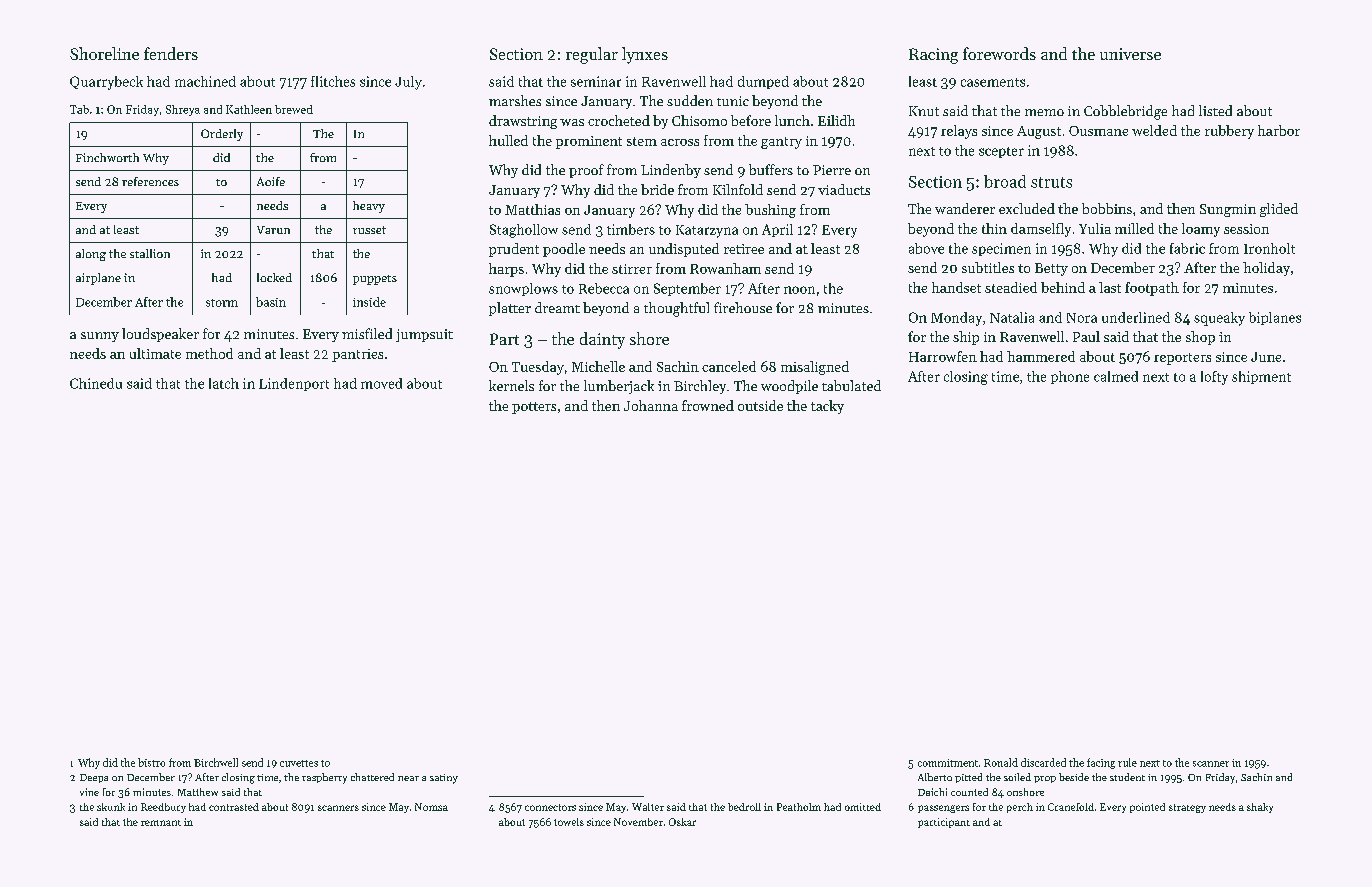 This screenshot has height=887, width=1372. I want to click on bistro, so click(151, 762).
